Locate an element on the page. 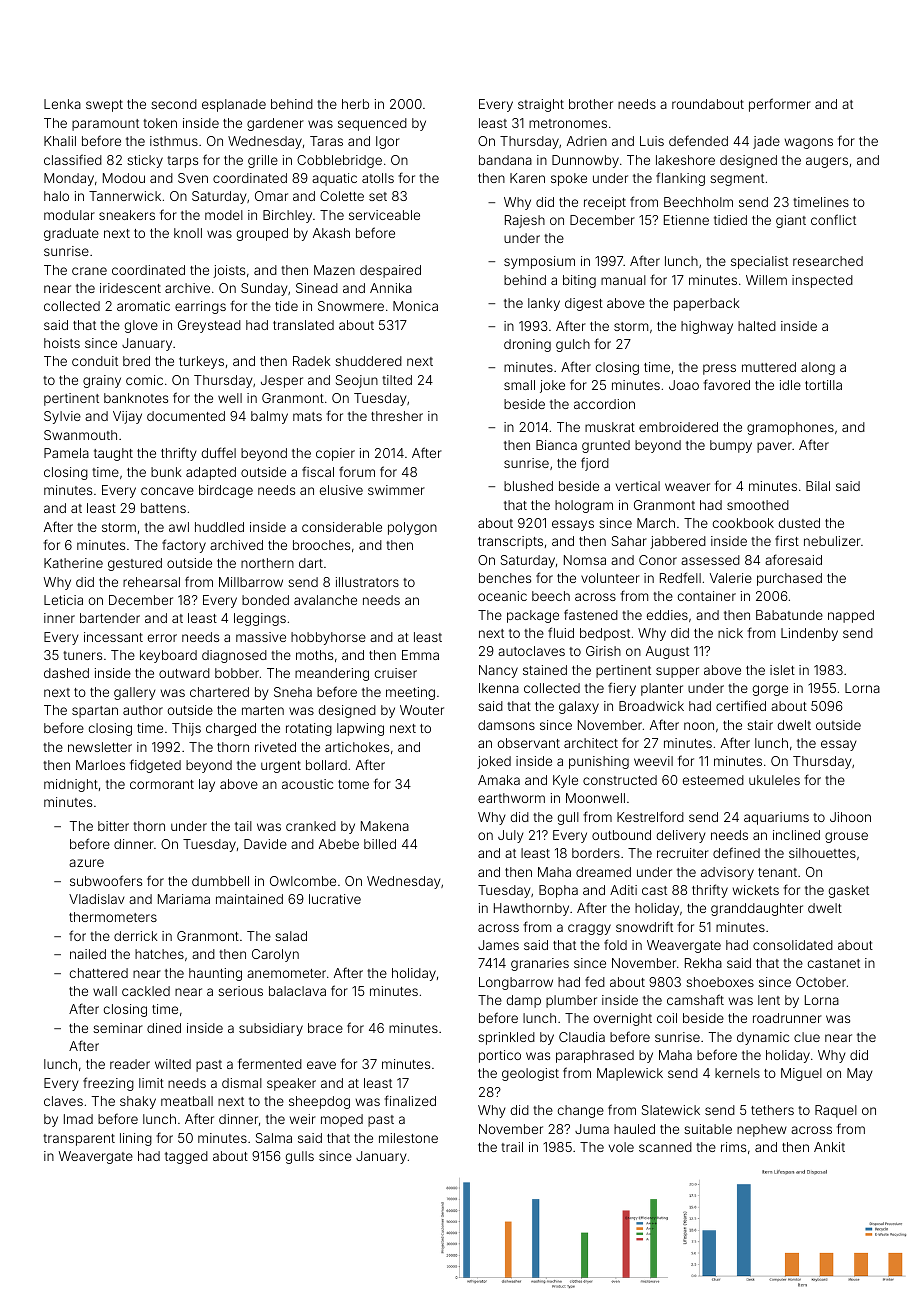 This document has width=924, height=1308. weevil is located at coordinates (653, 761).
